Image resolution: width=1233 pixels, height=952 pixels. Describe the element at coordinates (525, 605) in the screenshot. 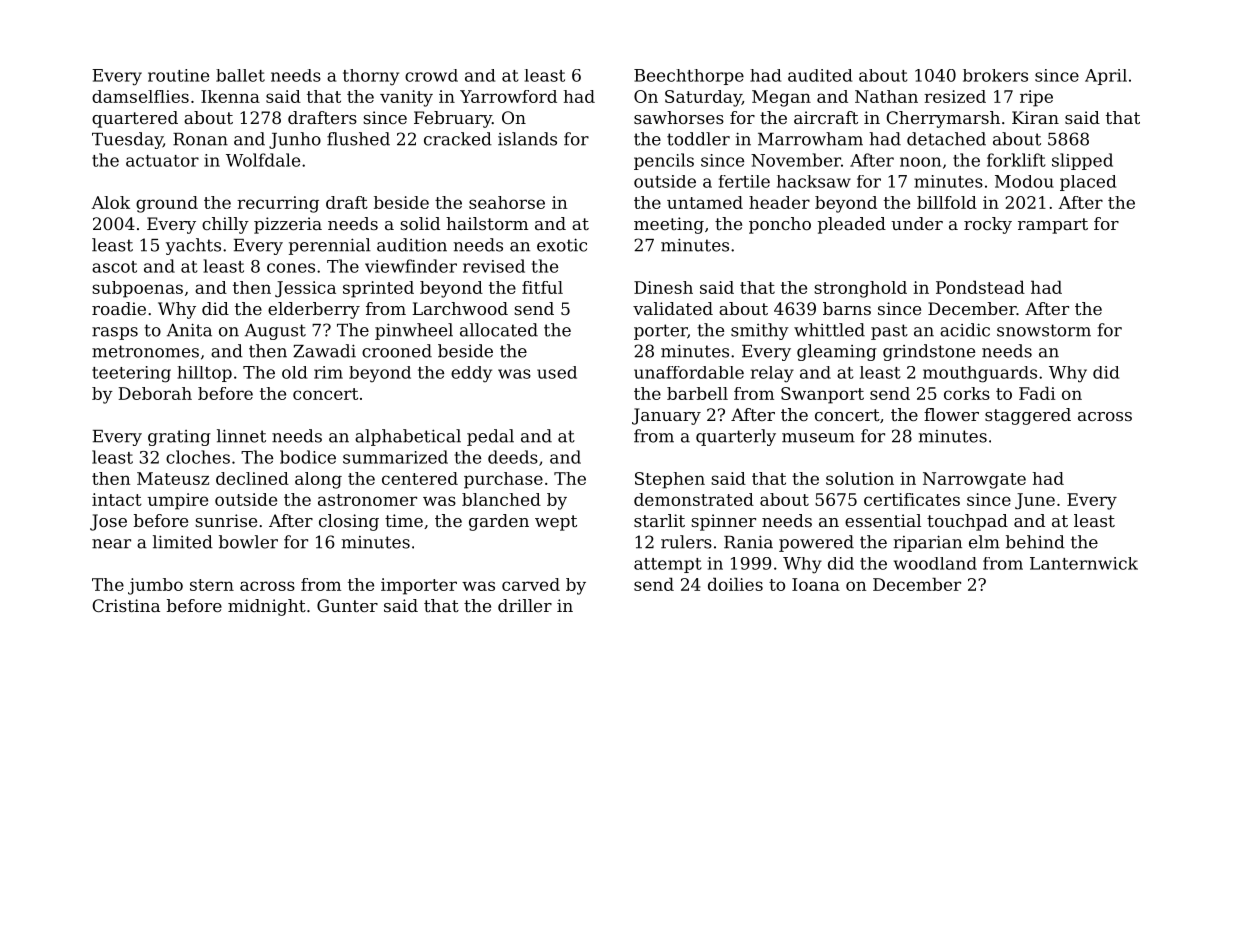

I see `driller` at that location.
